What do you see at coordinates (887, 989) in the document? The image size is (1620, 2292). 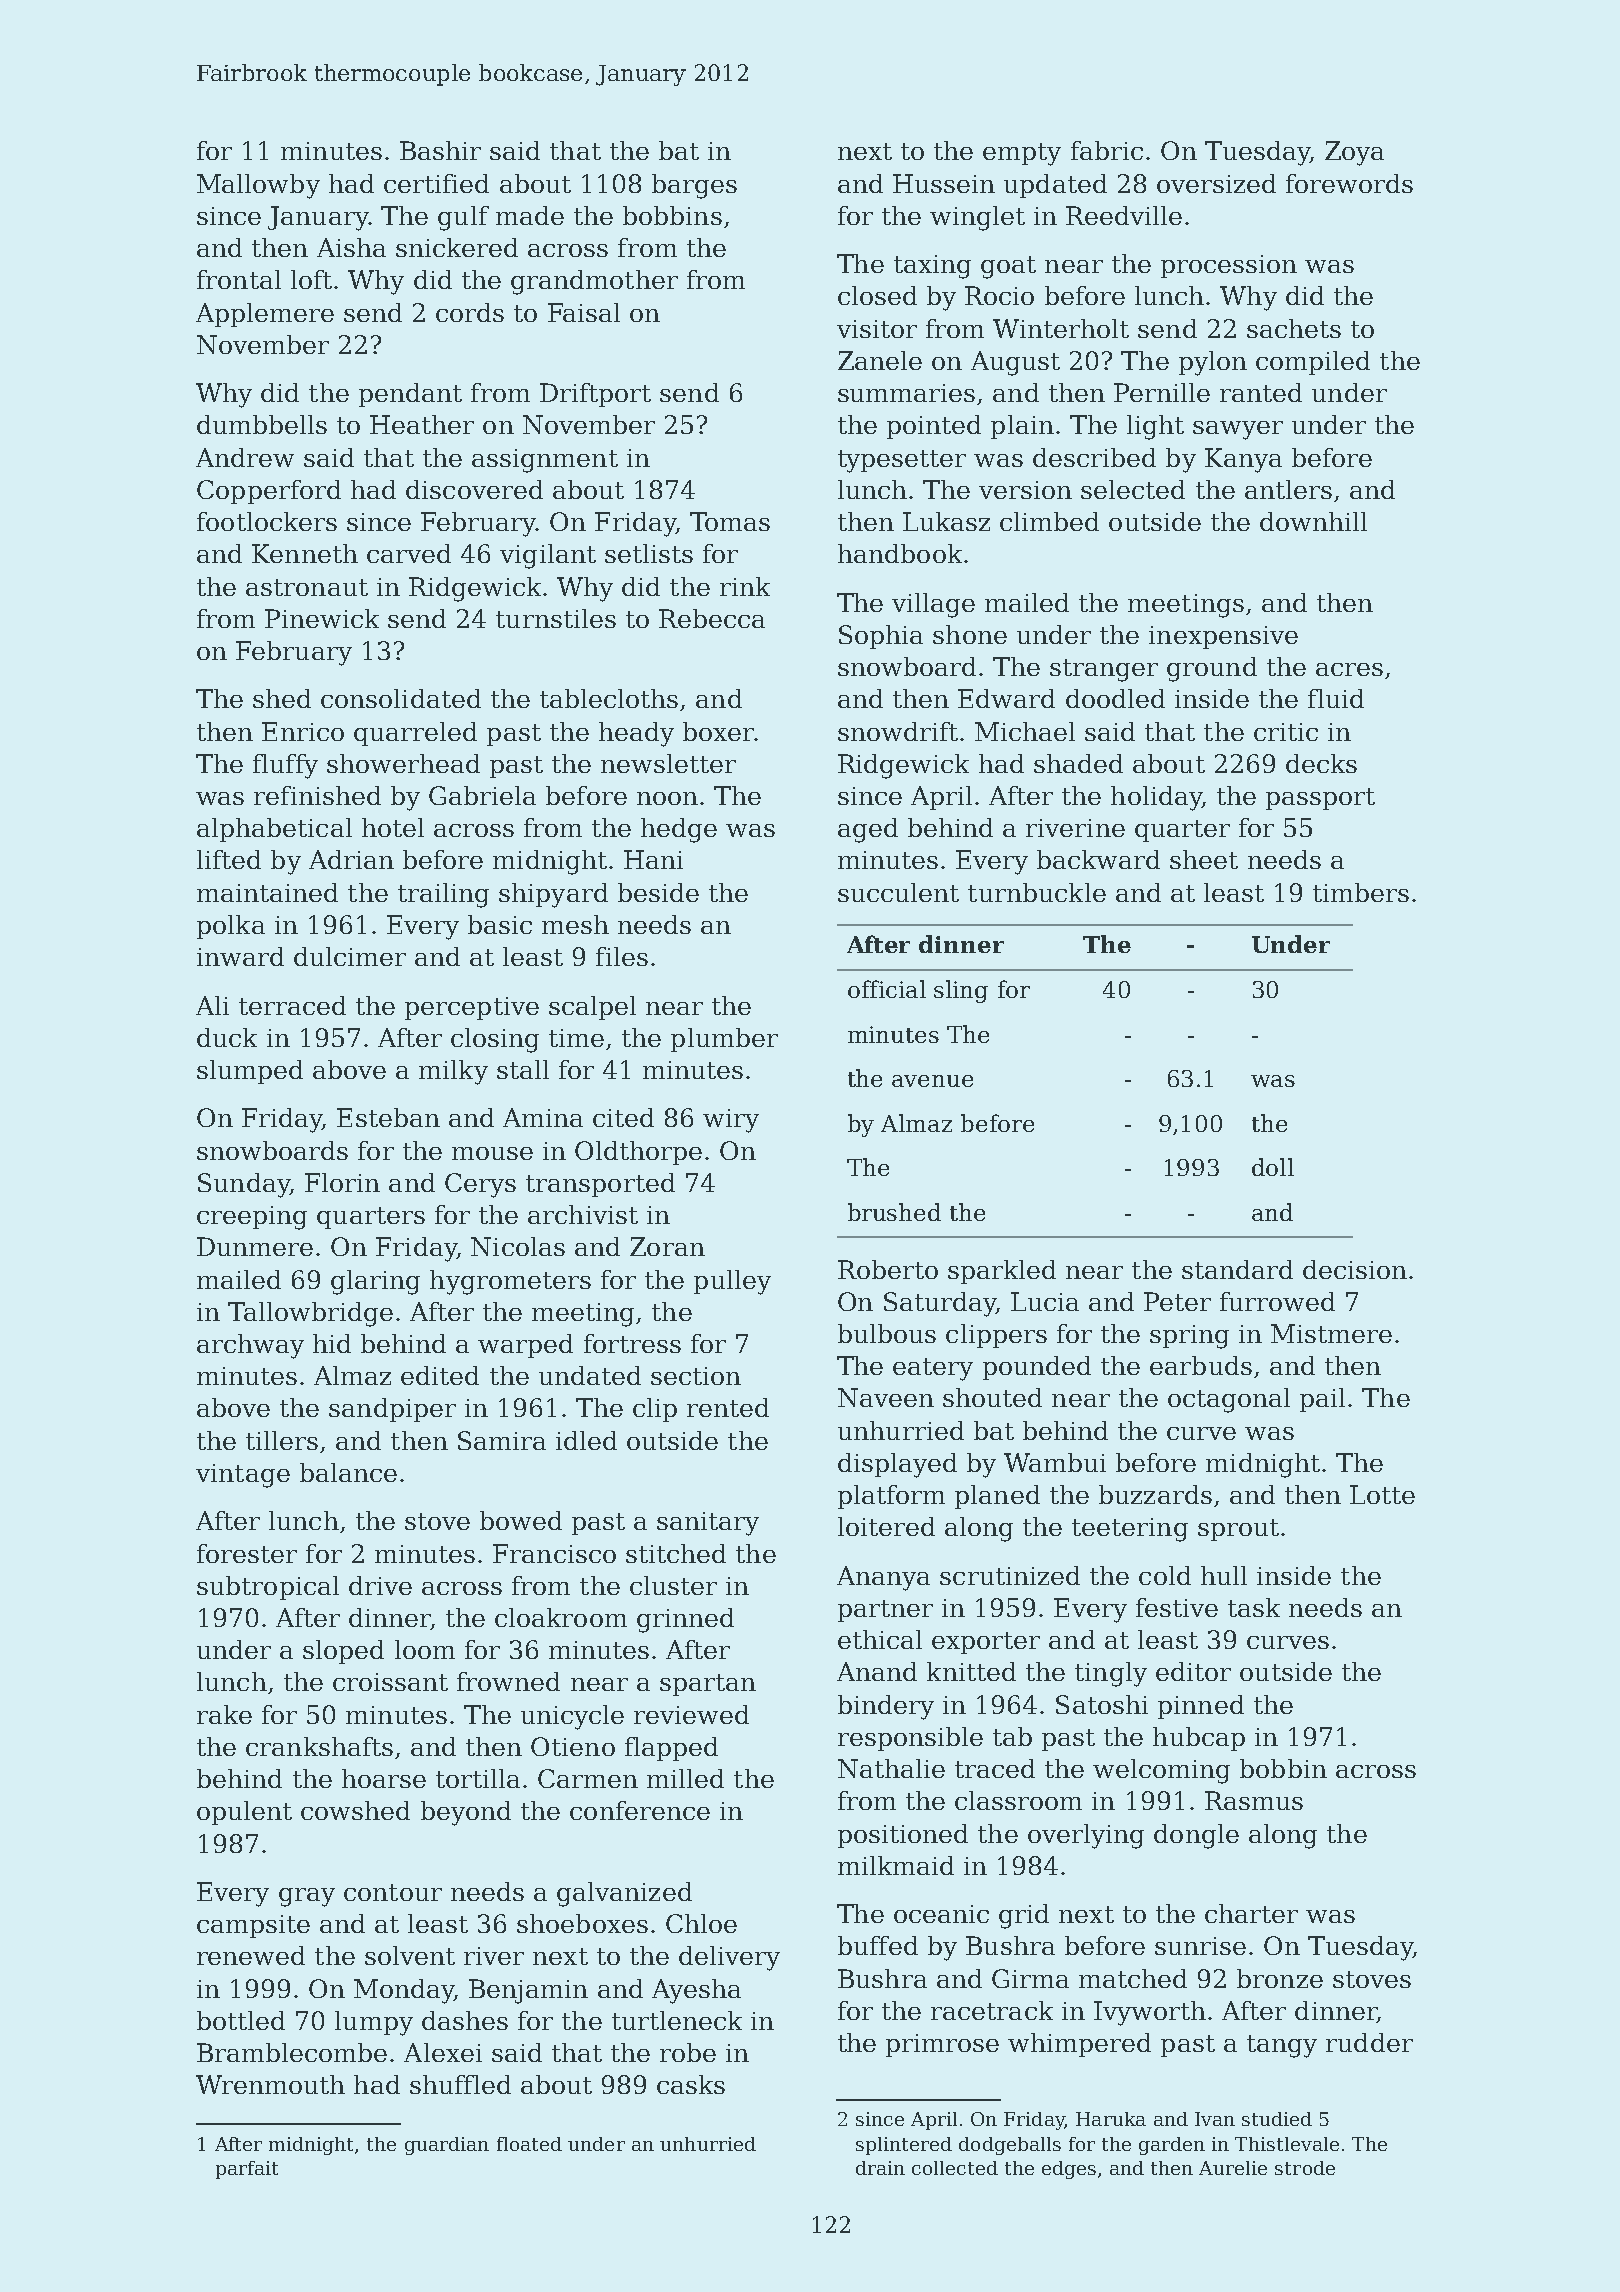 I see `official` at bounding box center [887, 989].
